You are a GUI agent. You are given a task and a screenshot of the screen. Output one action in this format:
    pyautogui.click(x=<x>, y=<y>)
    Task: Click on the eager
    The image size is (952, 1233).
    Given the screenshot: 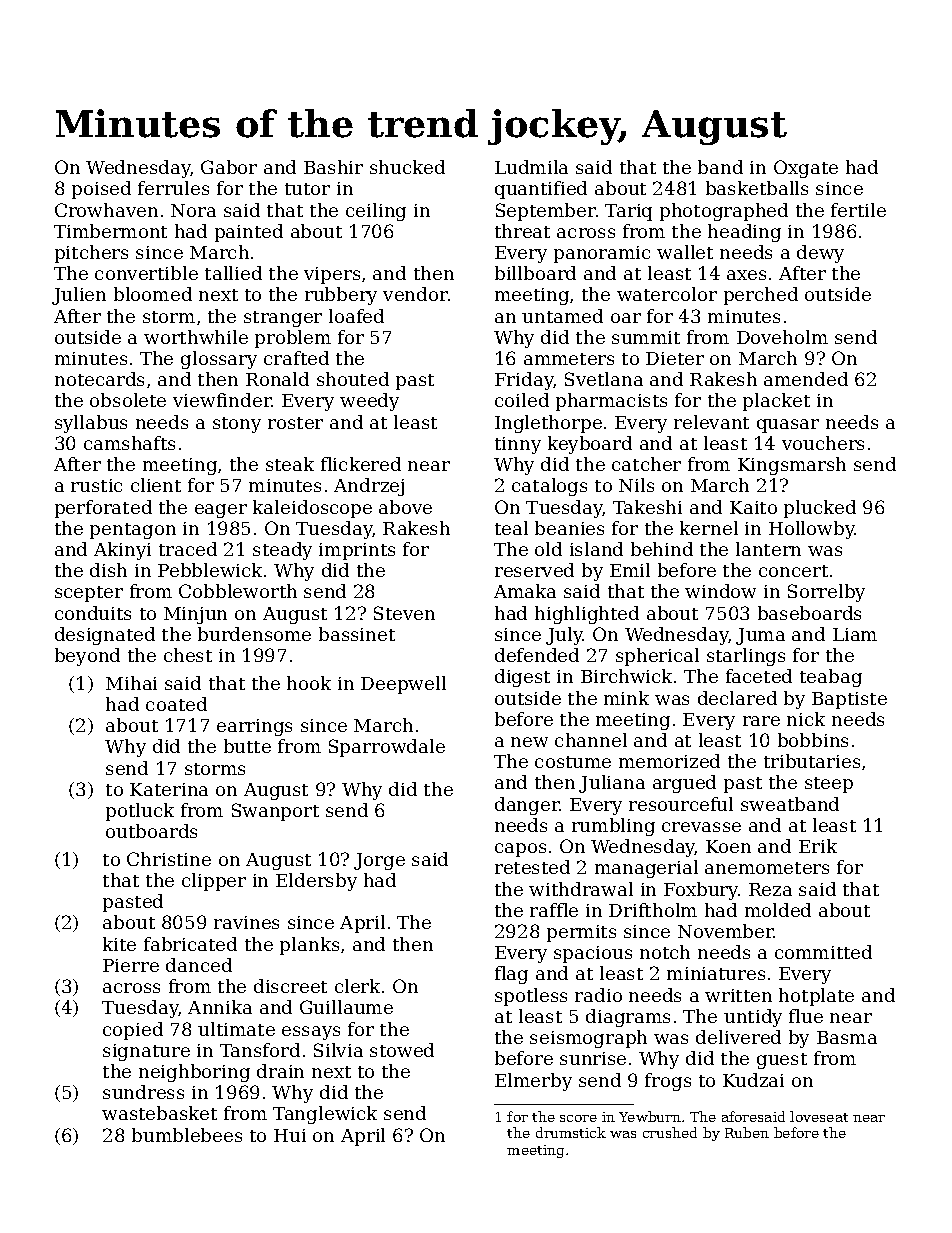 What is the action you would take?
    pyautogui.click(x=221, y=511)
